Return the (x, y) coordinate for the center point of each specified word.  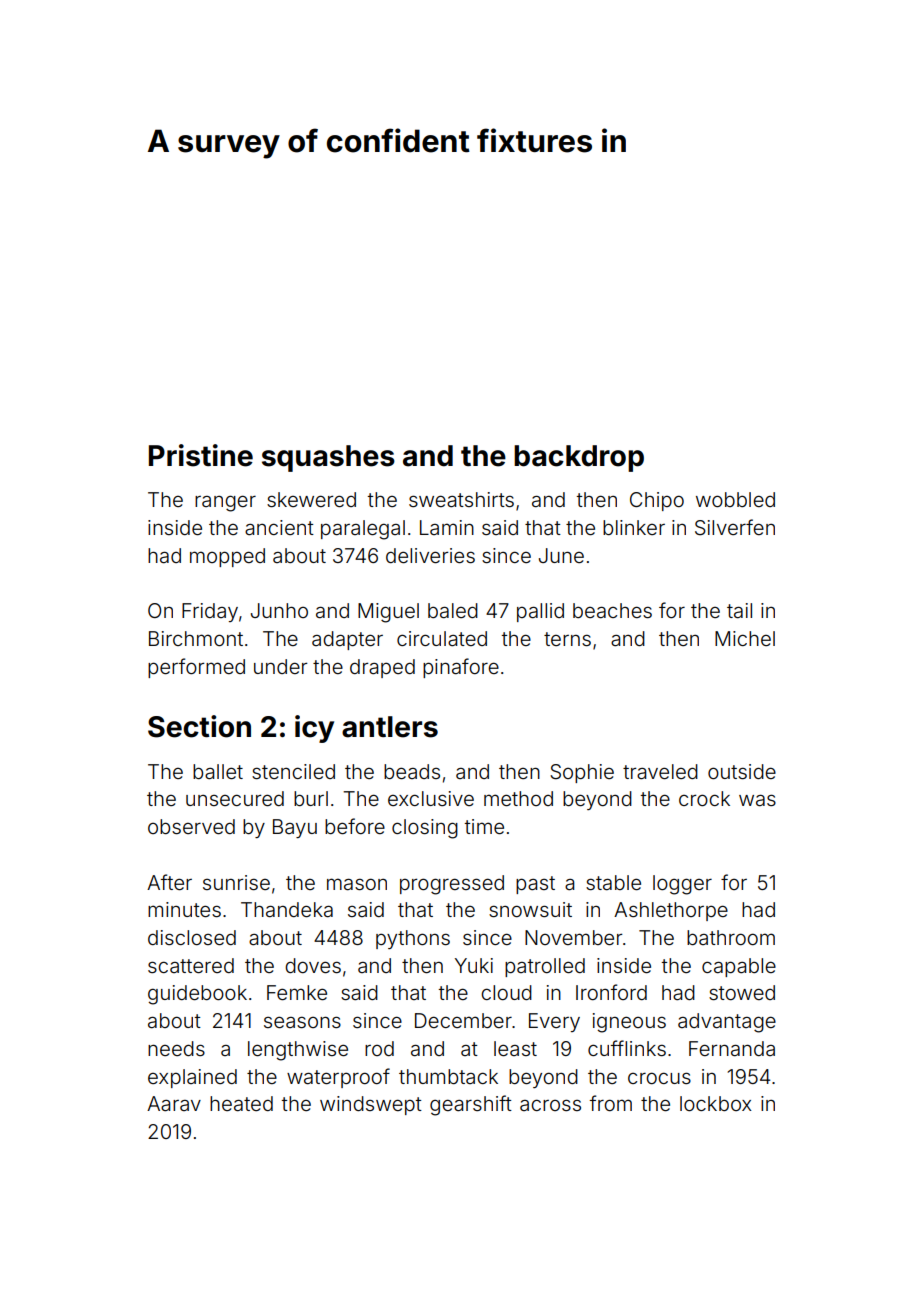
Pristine (201, 455)
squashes (328, 458)
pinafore (461, 668)
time (484, 826)
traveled (660, 771)
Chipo (657, 501)
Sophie (582, 773)
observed (191, 826)
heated (241, 1103)
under (281, 666)
